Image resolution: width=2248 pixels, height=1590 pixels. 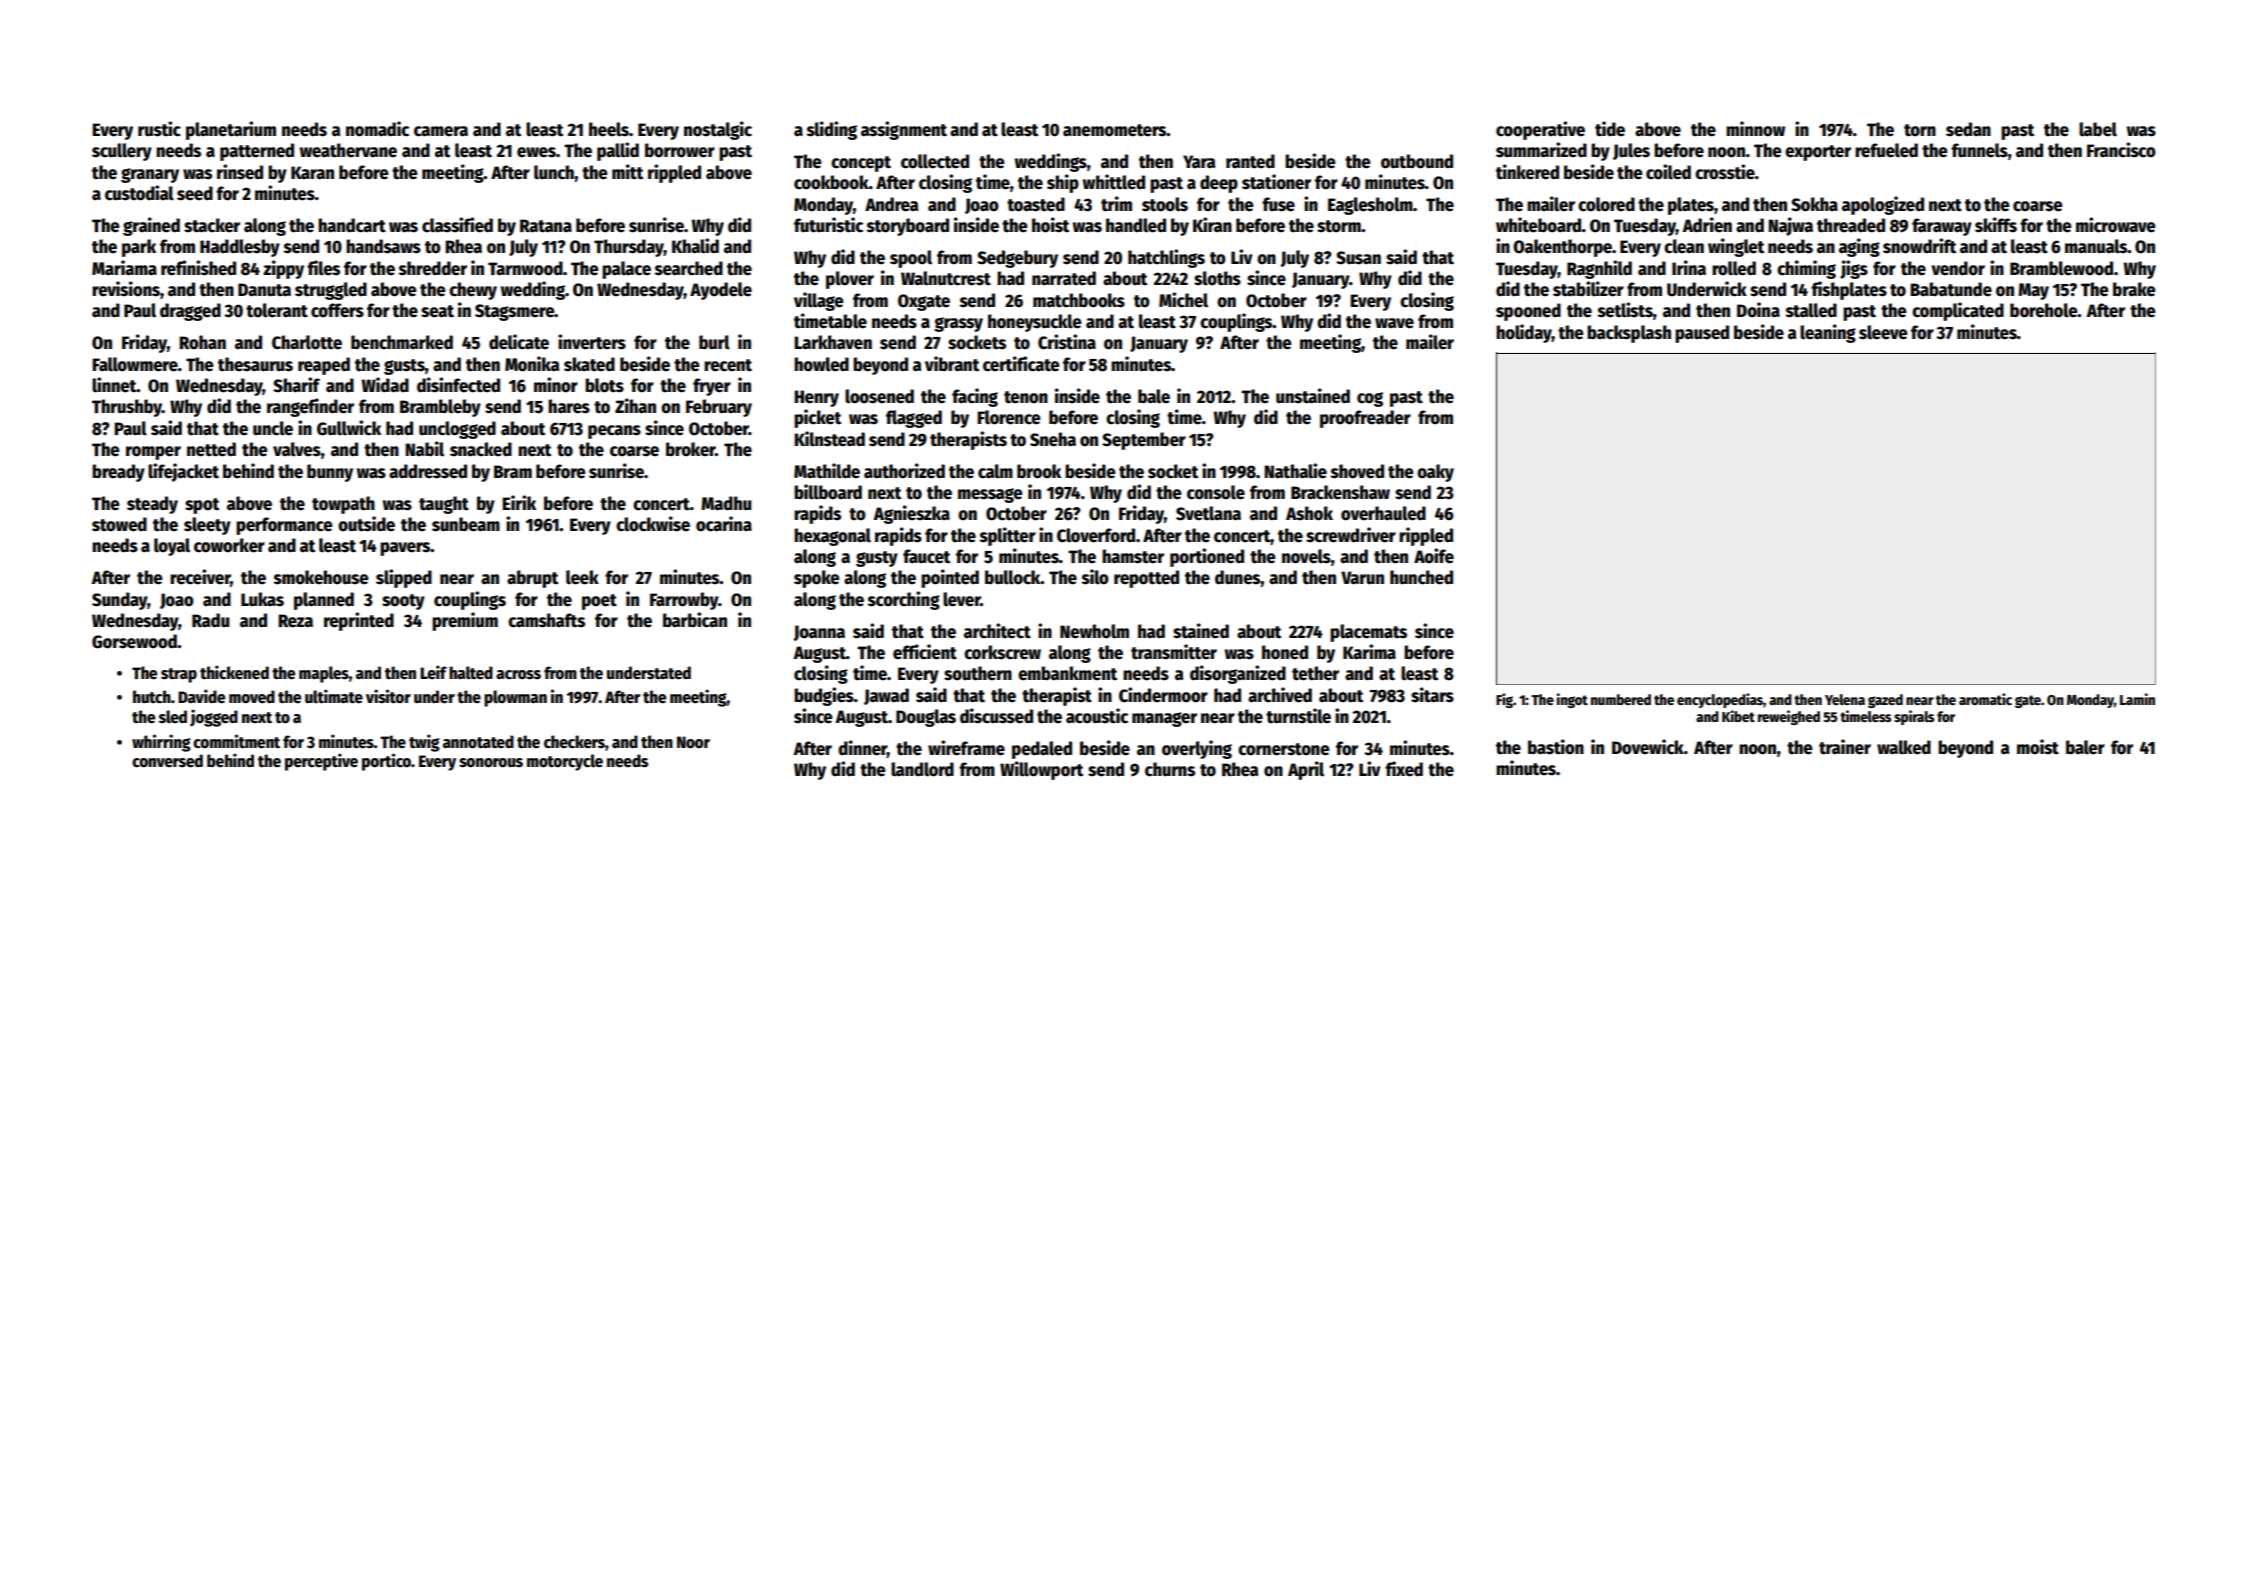 I want to click on Lamin, so click(x=2137, y=699).
